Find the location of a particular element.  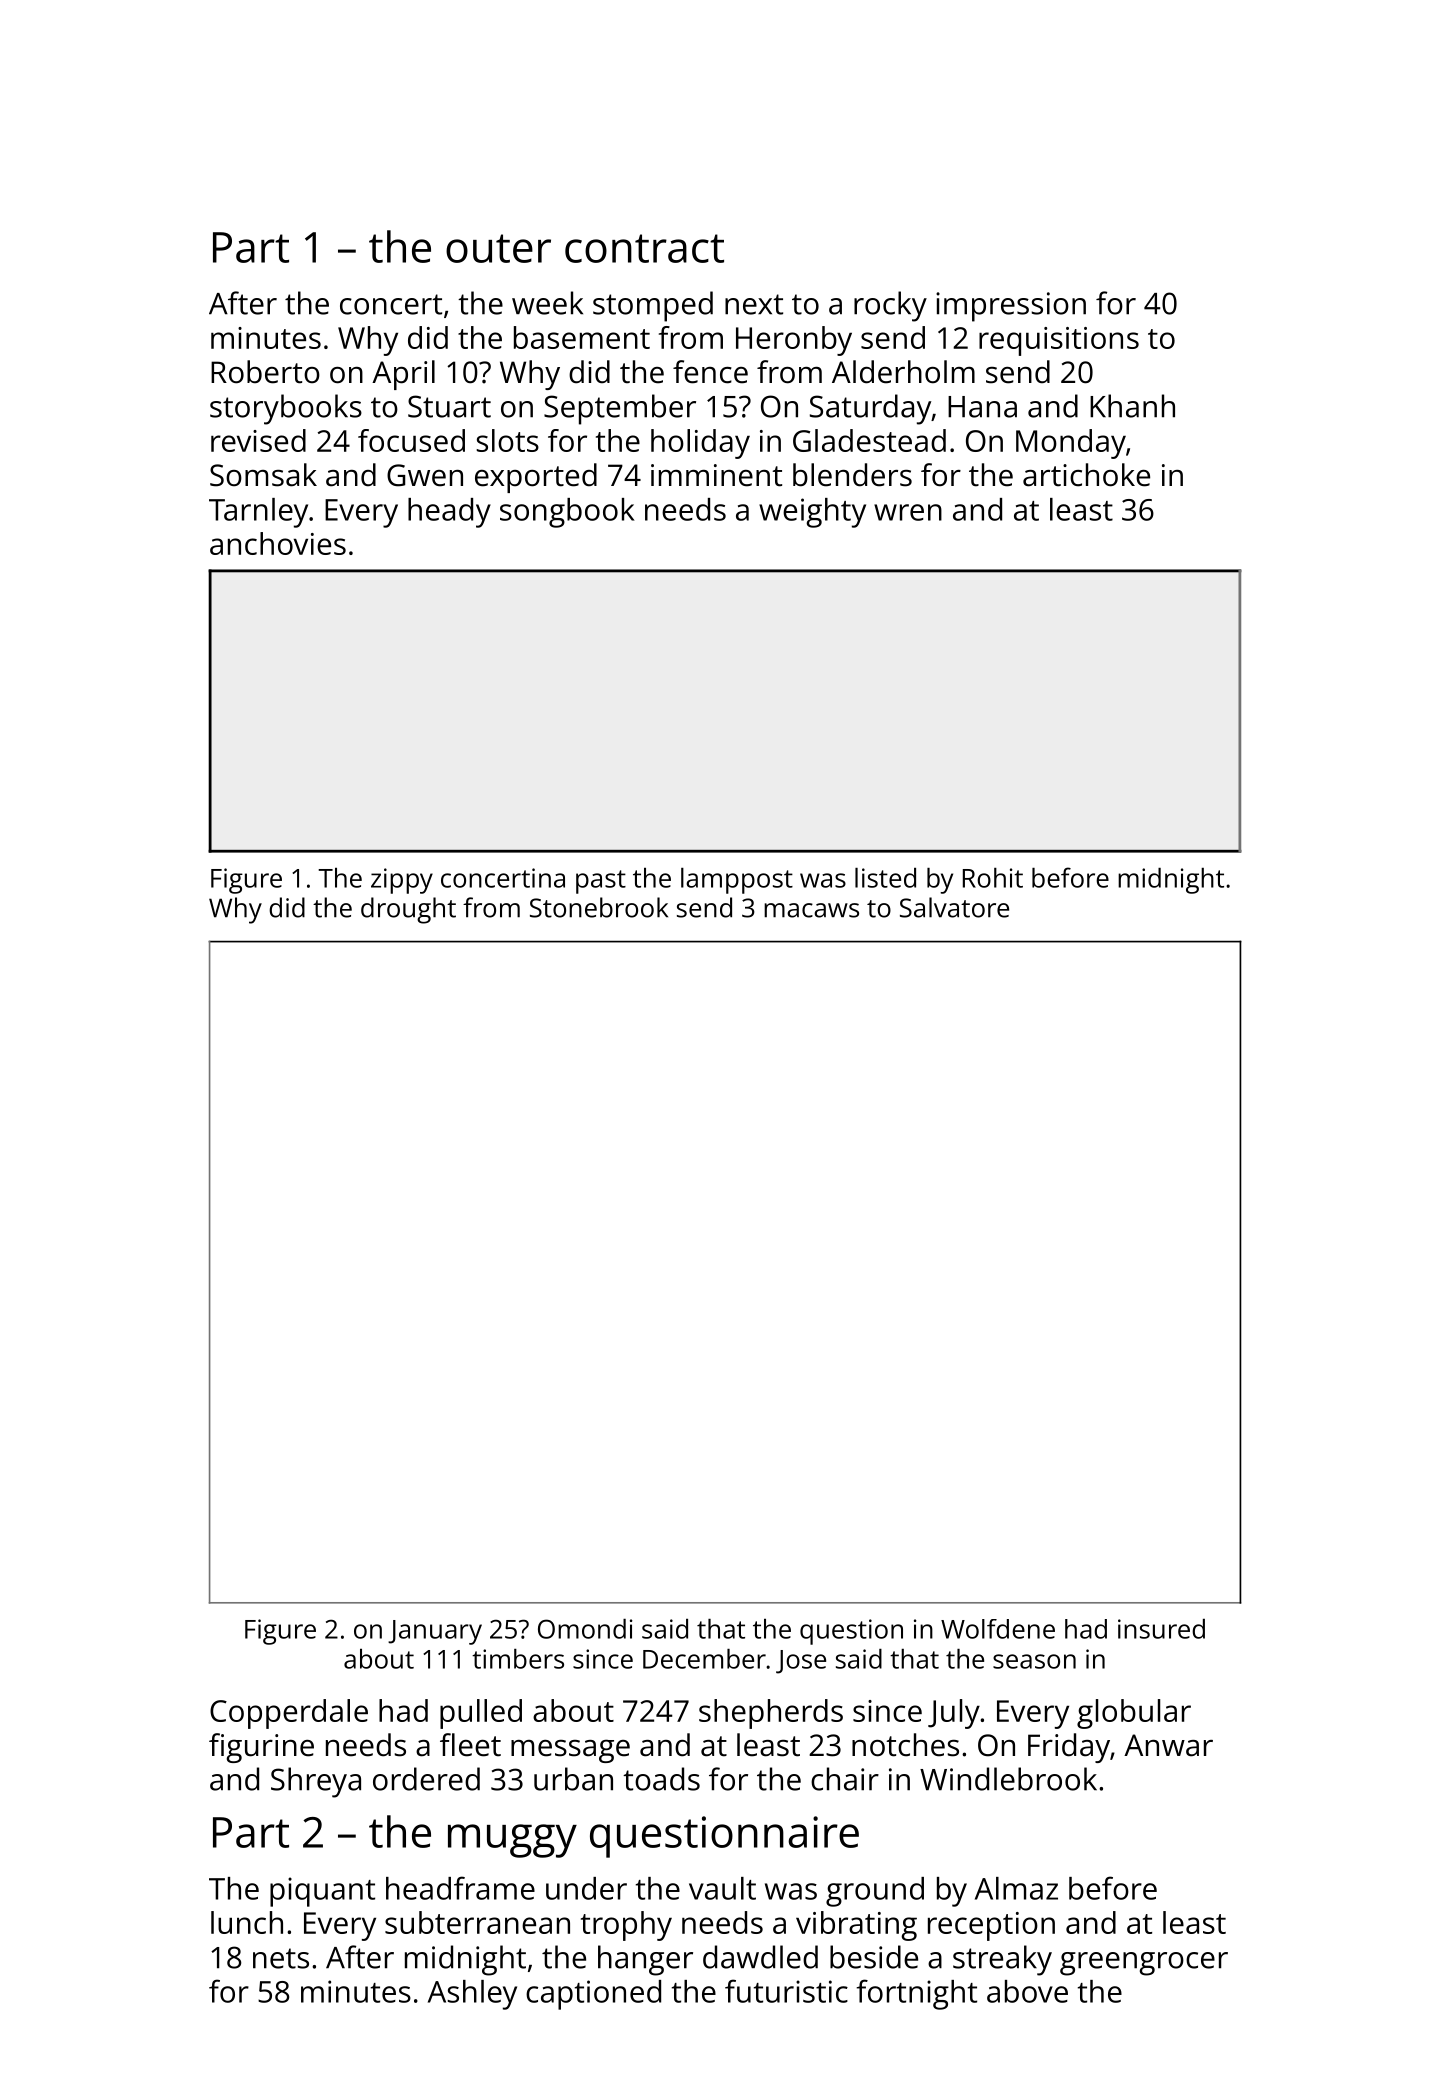

outer is located at coordinates (498, 248).
